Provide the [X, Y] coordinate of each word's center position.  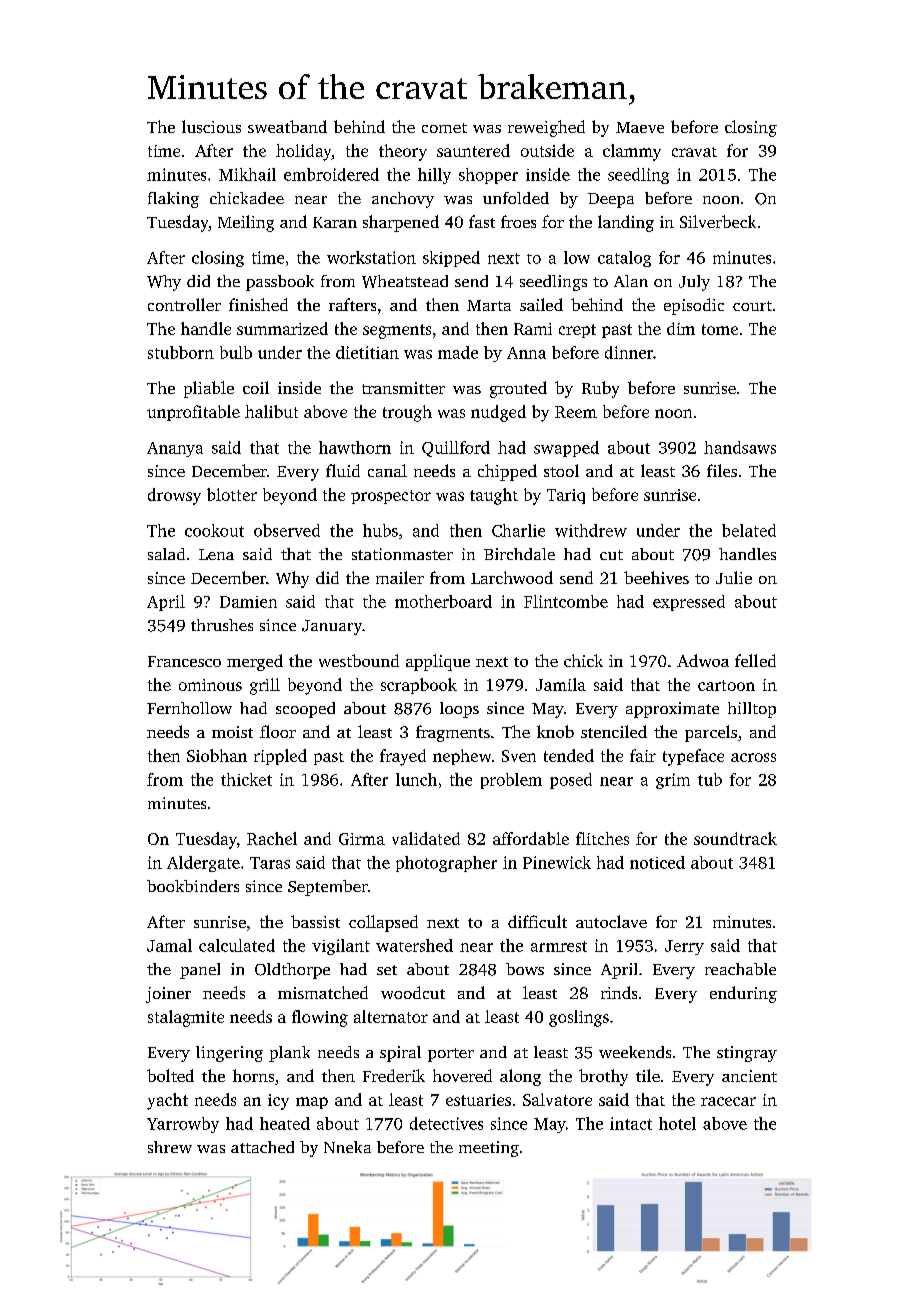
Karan [335, 222]
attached [262, 1147]
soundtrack [735, 838]
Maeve [640, 127]
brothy [603, 1077]
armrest [559, 946]
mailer [400, 577]
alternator [391, 1016]
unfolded [516, 198]
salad [166, 554]
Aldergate [203, 864]
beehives [656, 577]
